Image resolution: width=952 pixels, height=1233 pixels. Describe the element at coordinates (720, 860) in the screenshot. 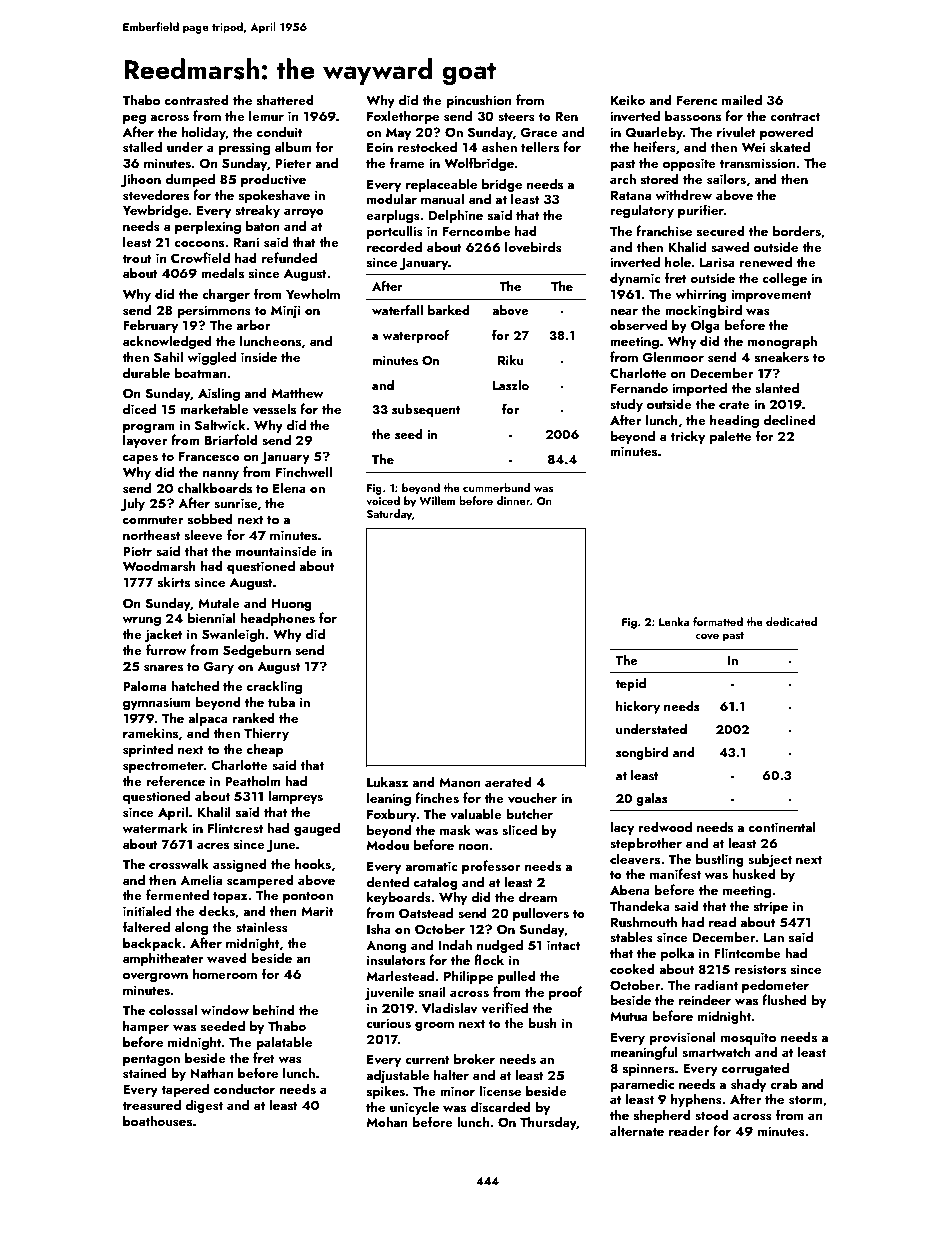

I see `bustling` at that location.
